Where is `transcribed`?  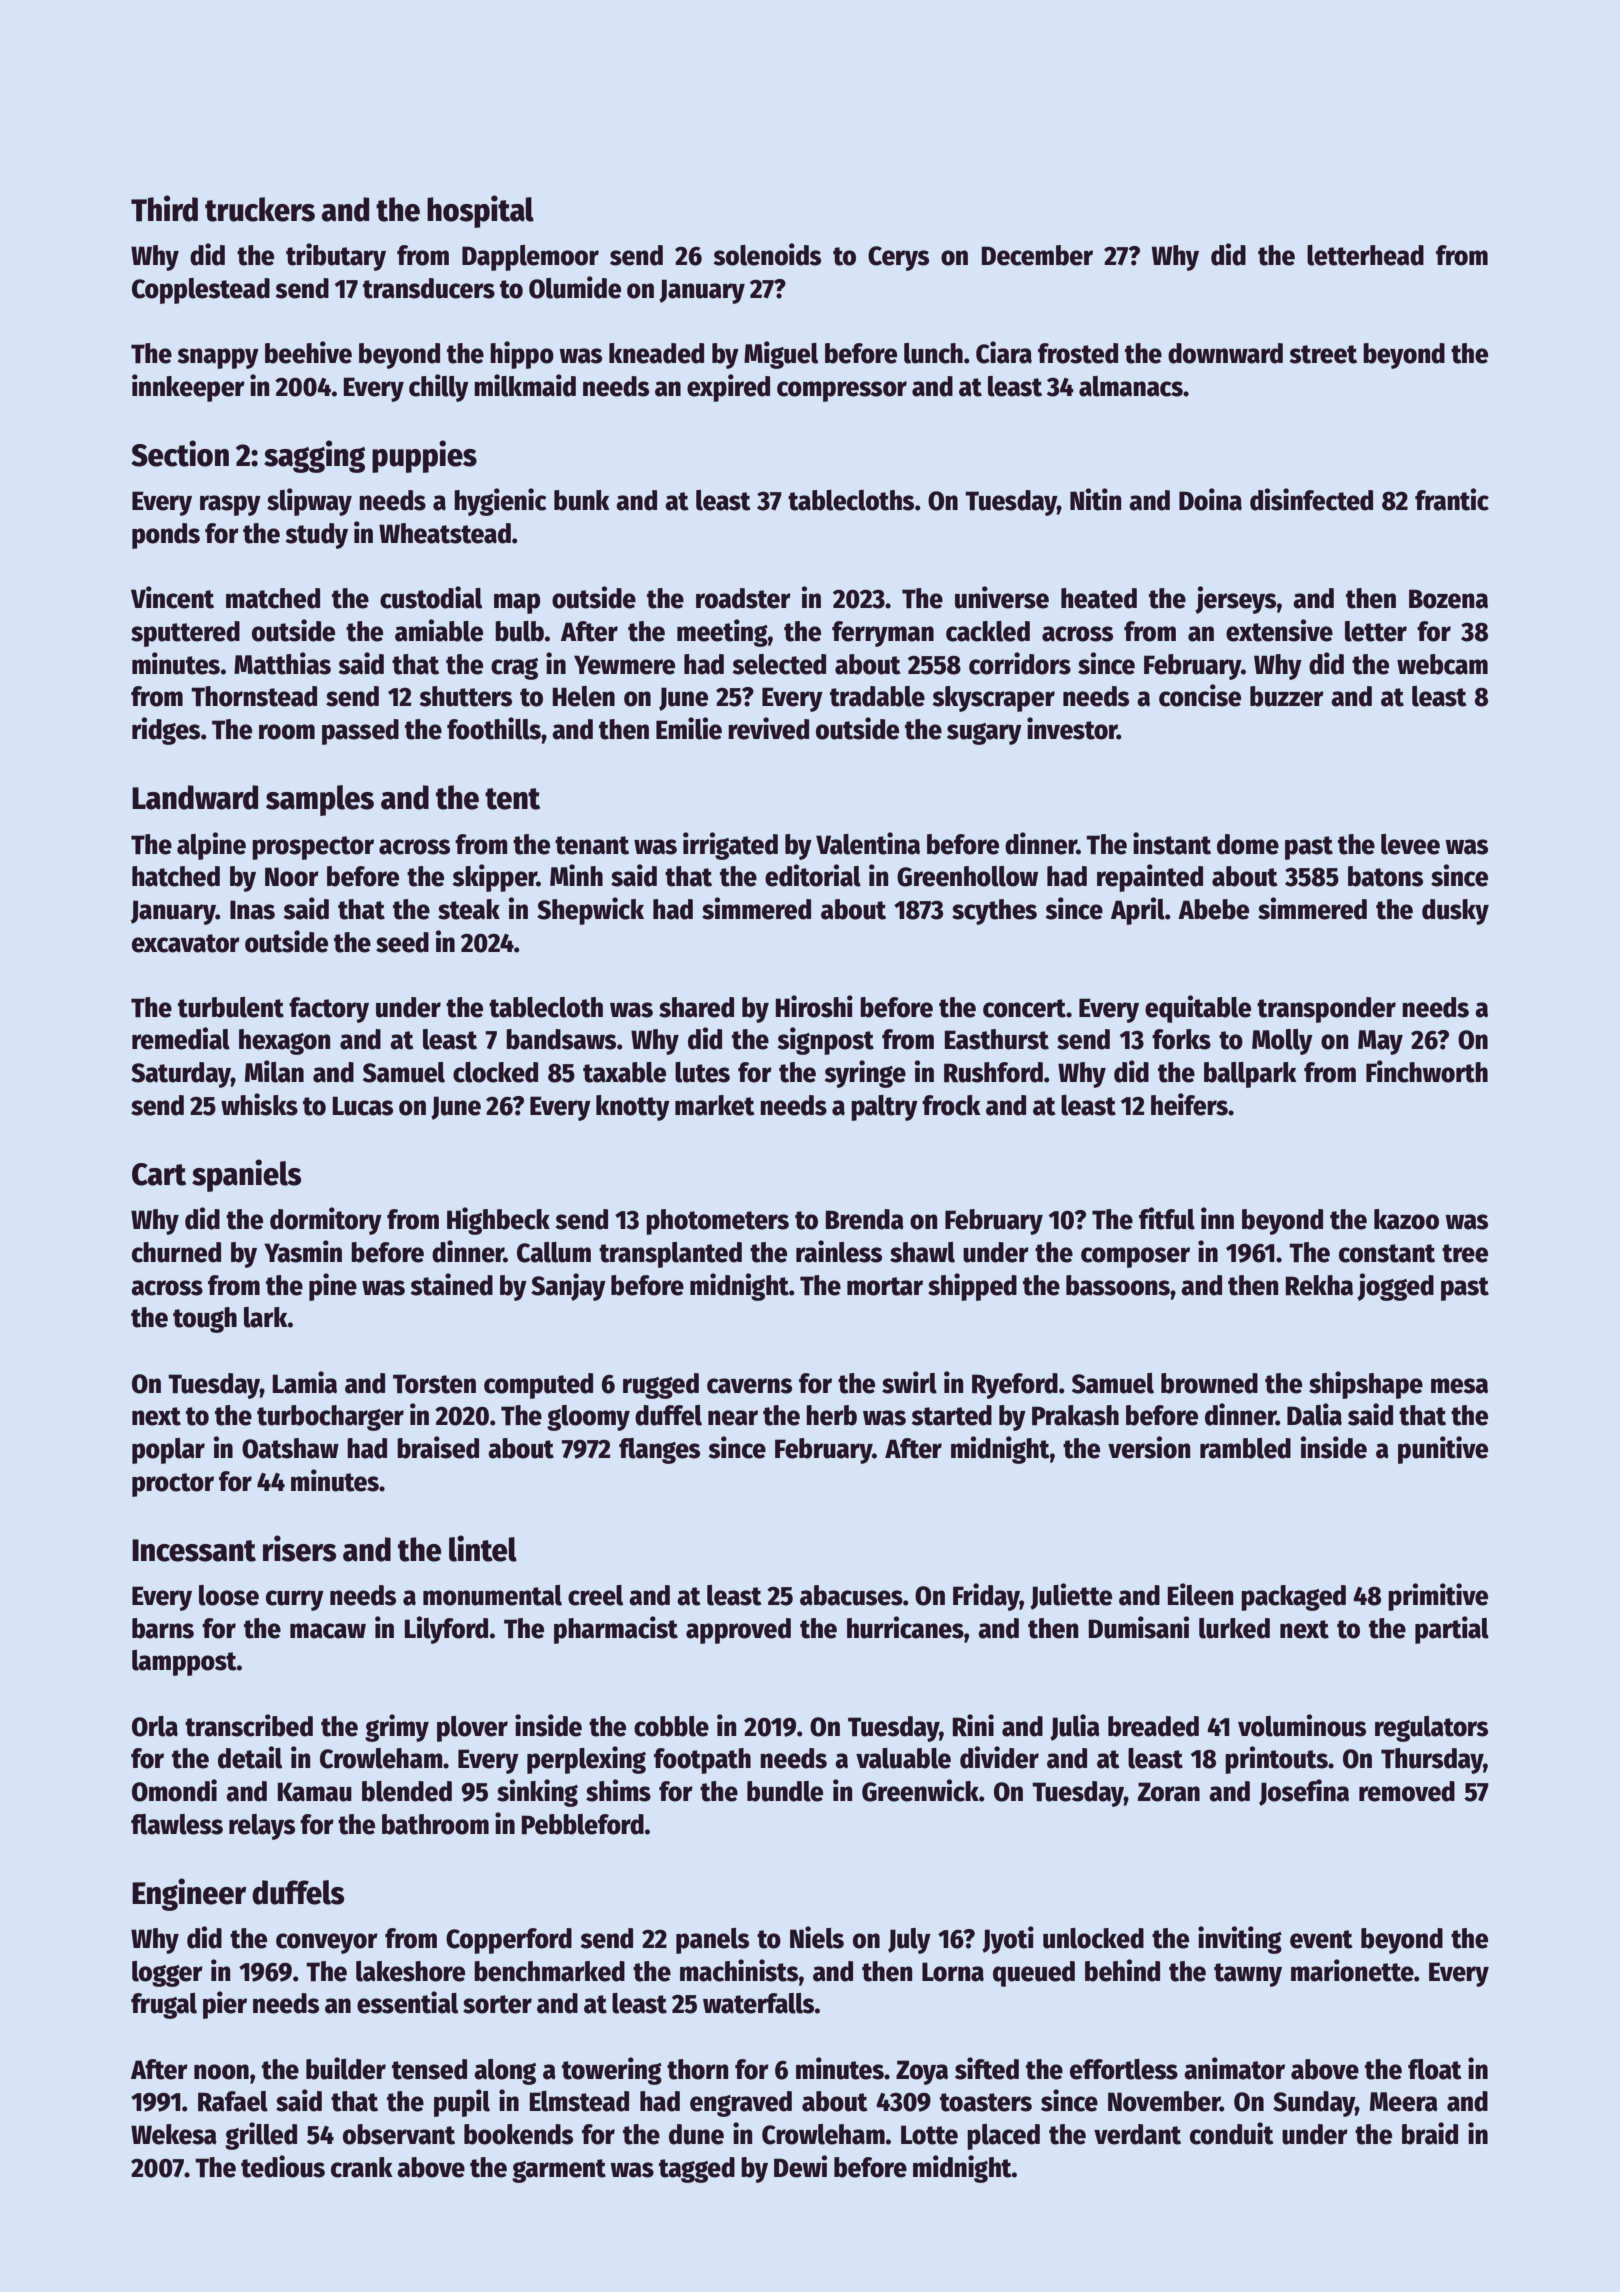 transcribed is located at coordinates (249, 1725).
